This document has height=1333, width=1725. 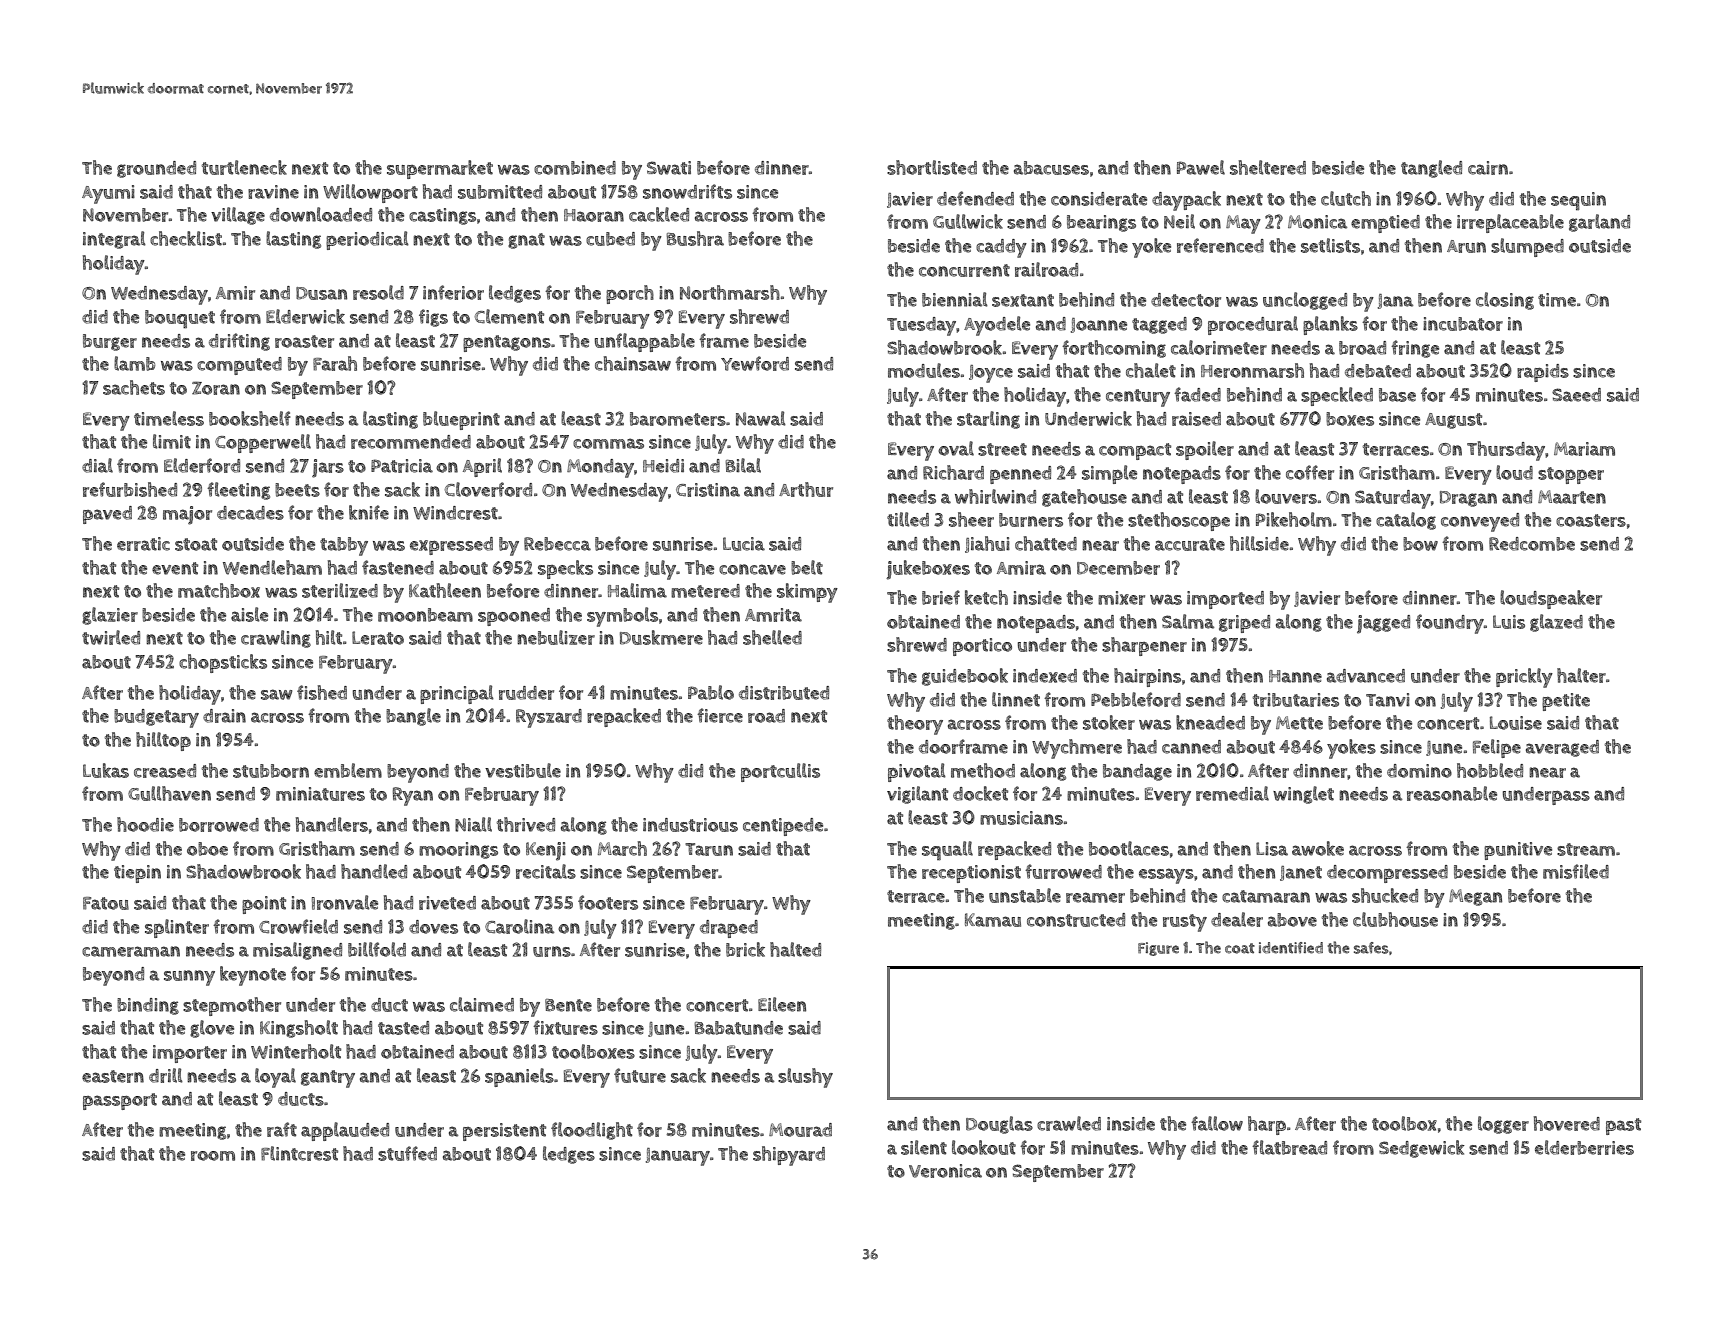 What do you see at coordinates (1069, 1123) in the document?
I see `crawled` at bounding box center [1069, 1123].
